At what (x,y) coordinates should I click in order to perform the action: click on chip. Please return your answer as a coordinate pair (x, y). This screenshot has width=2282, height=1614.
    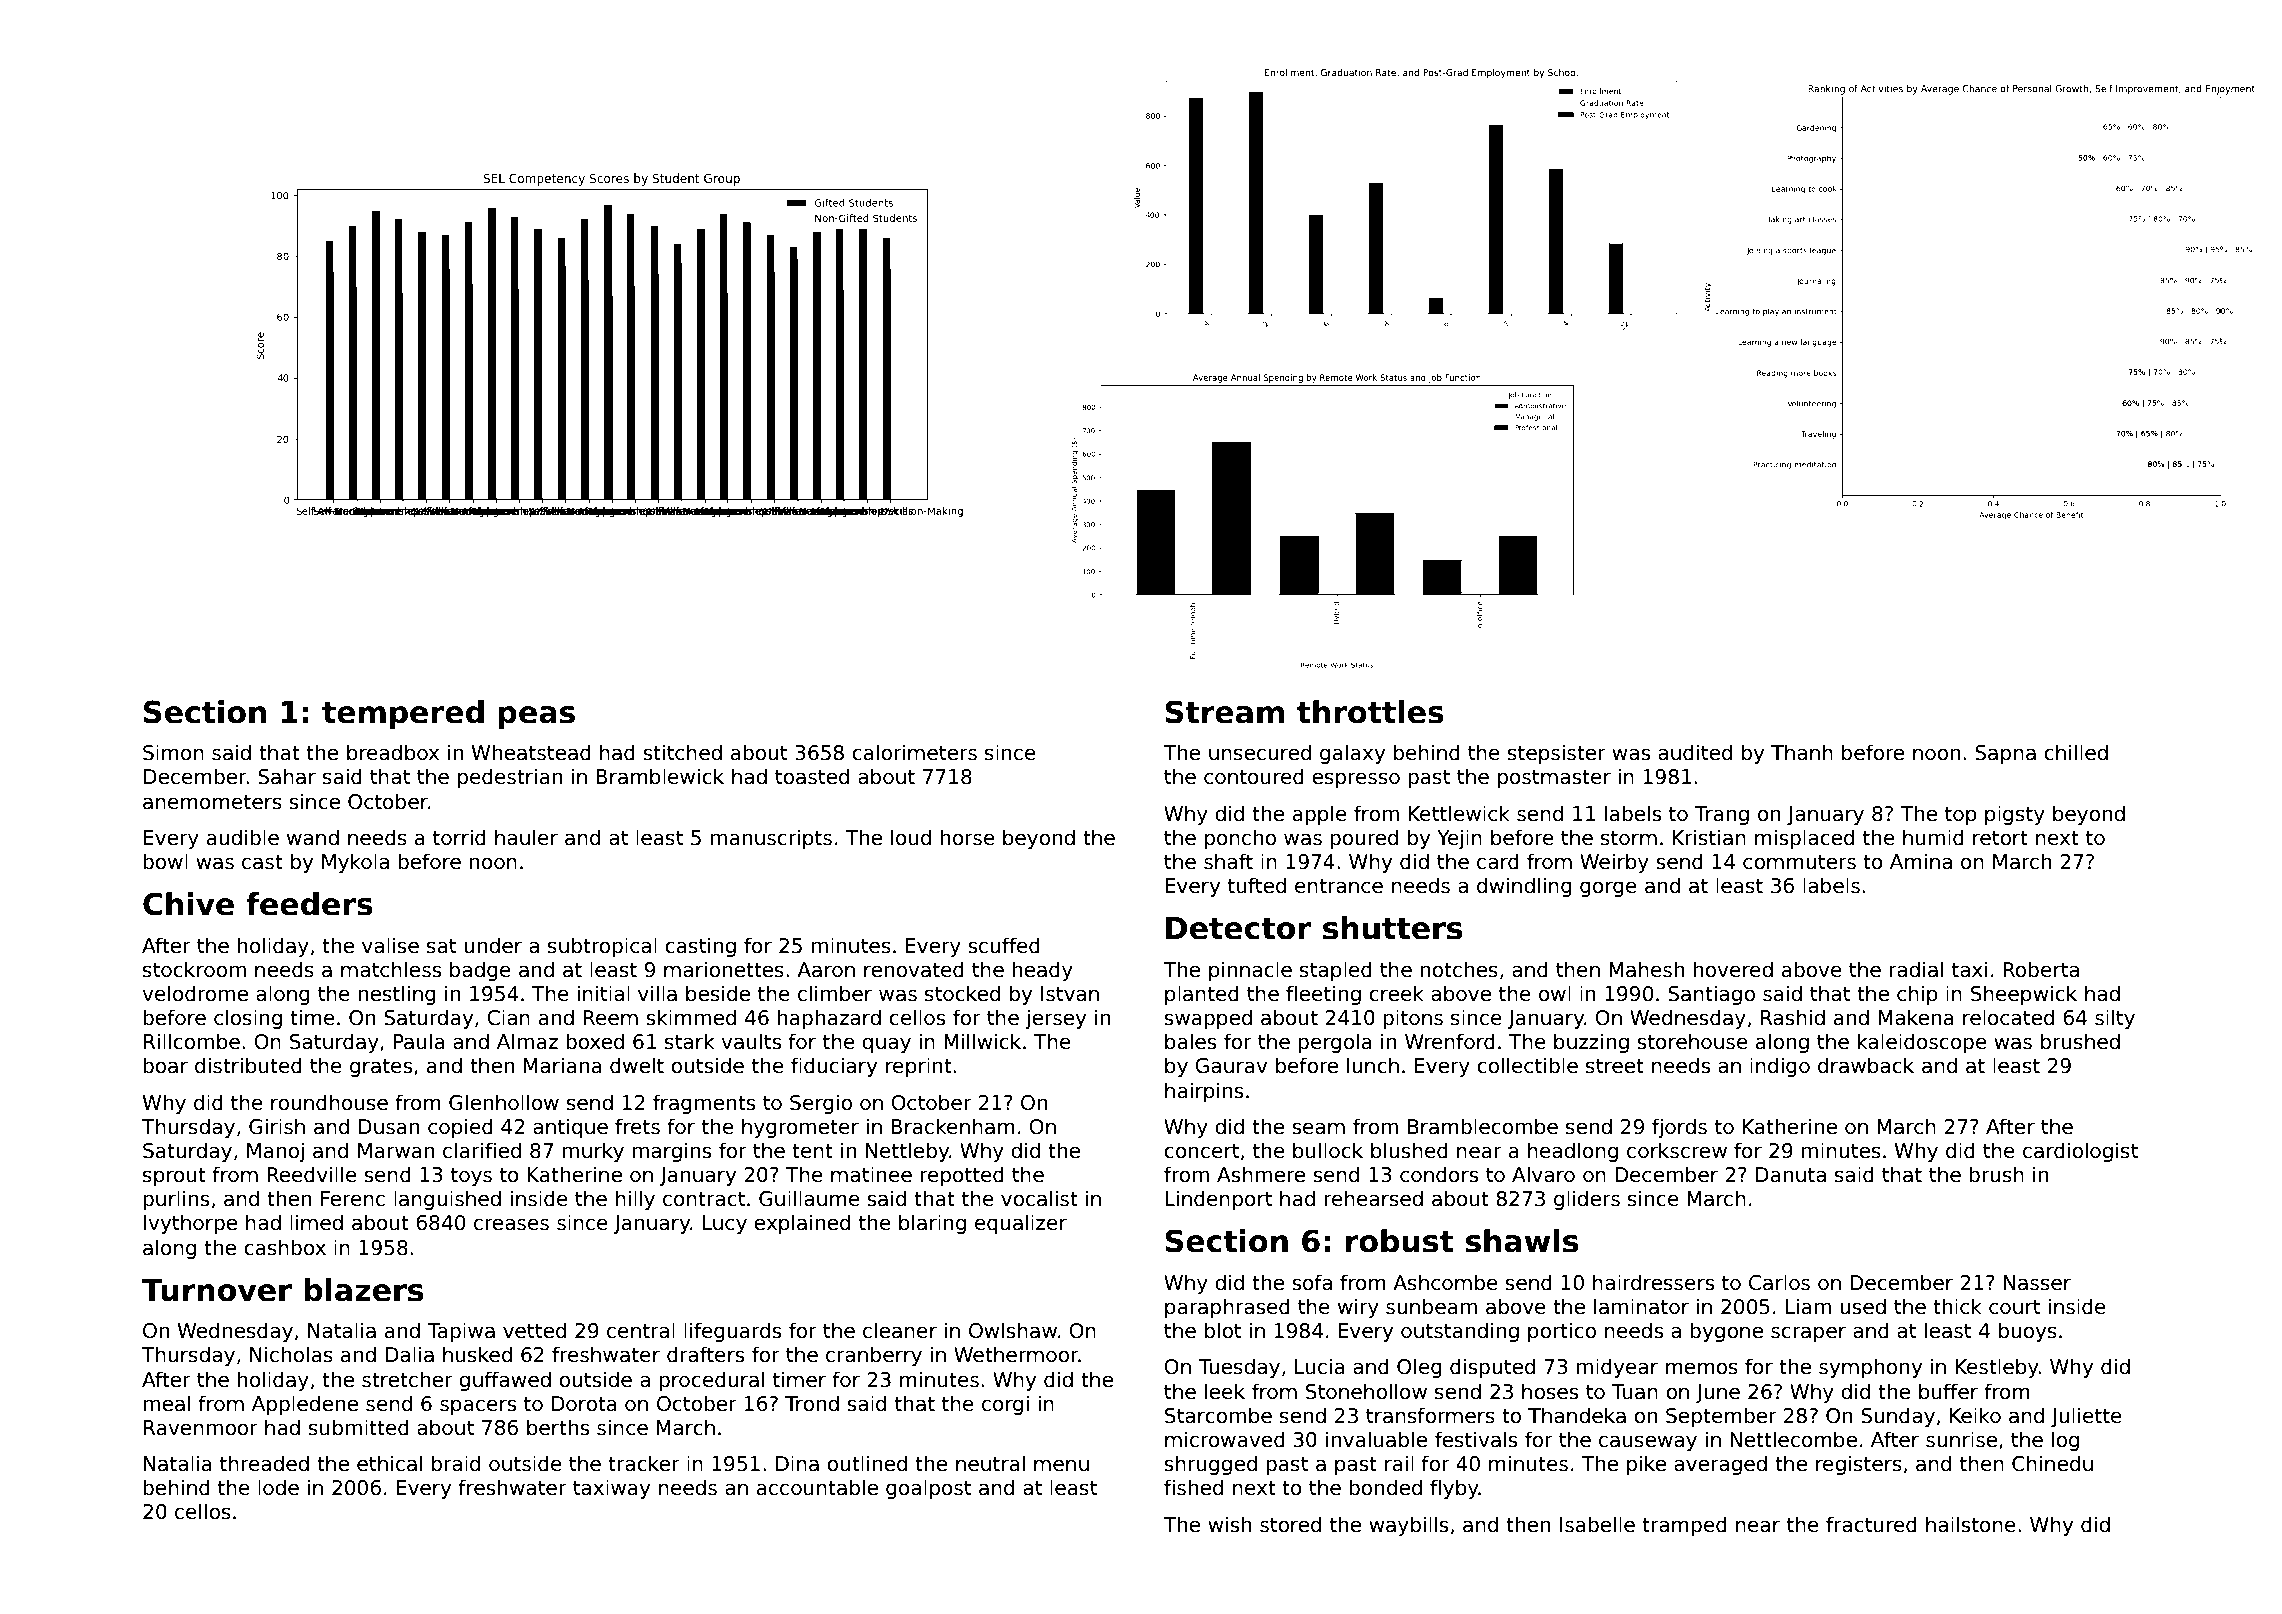
    Looking at the image, I should click on (1917, 995).
